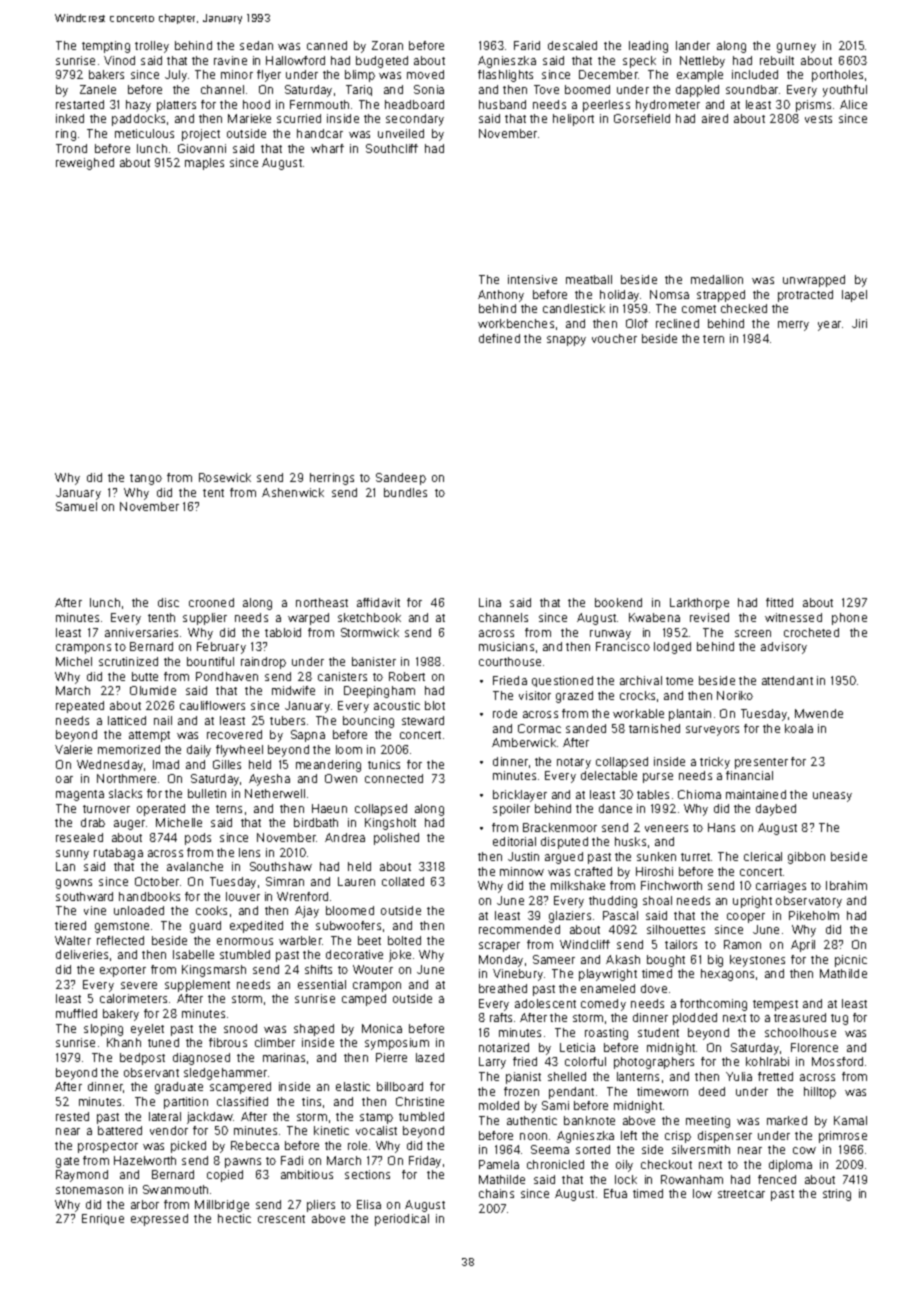 This image has width=924, height=1308. I want to click on Pondhaven, so click(227, 676).
